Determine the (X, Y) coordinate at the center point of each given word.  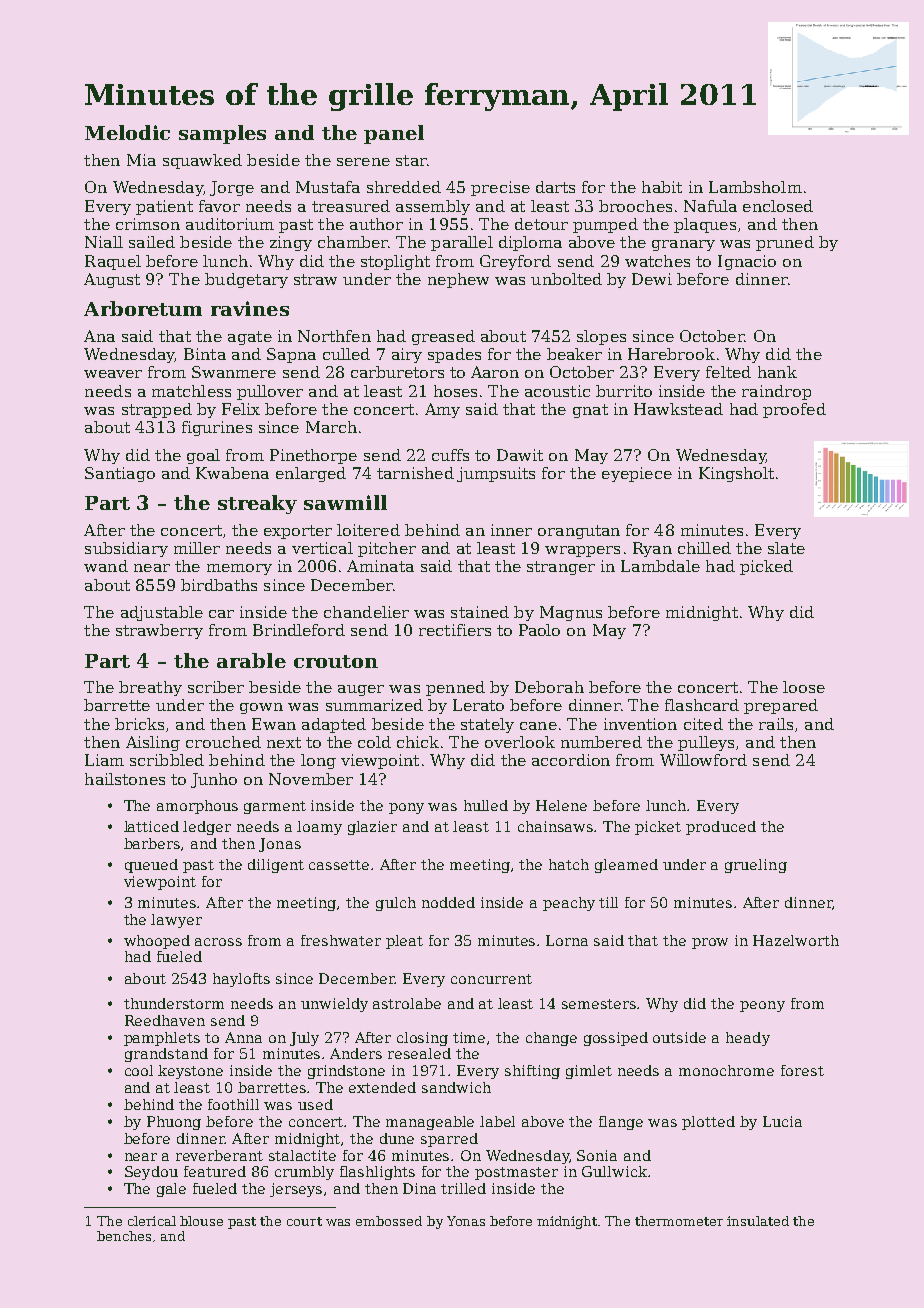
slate (786, 548)
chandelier (366, 612)
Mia (141, 160)
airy (407, 355)
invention (640, 724)
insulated (758, 1221)
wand (106, 566)
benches (124, 1236)
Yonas (466, 1221)
